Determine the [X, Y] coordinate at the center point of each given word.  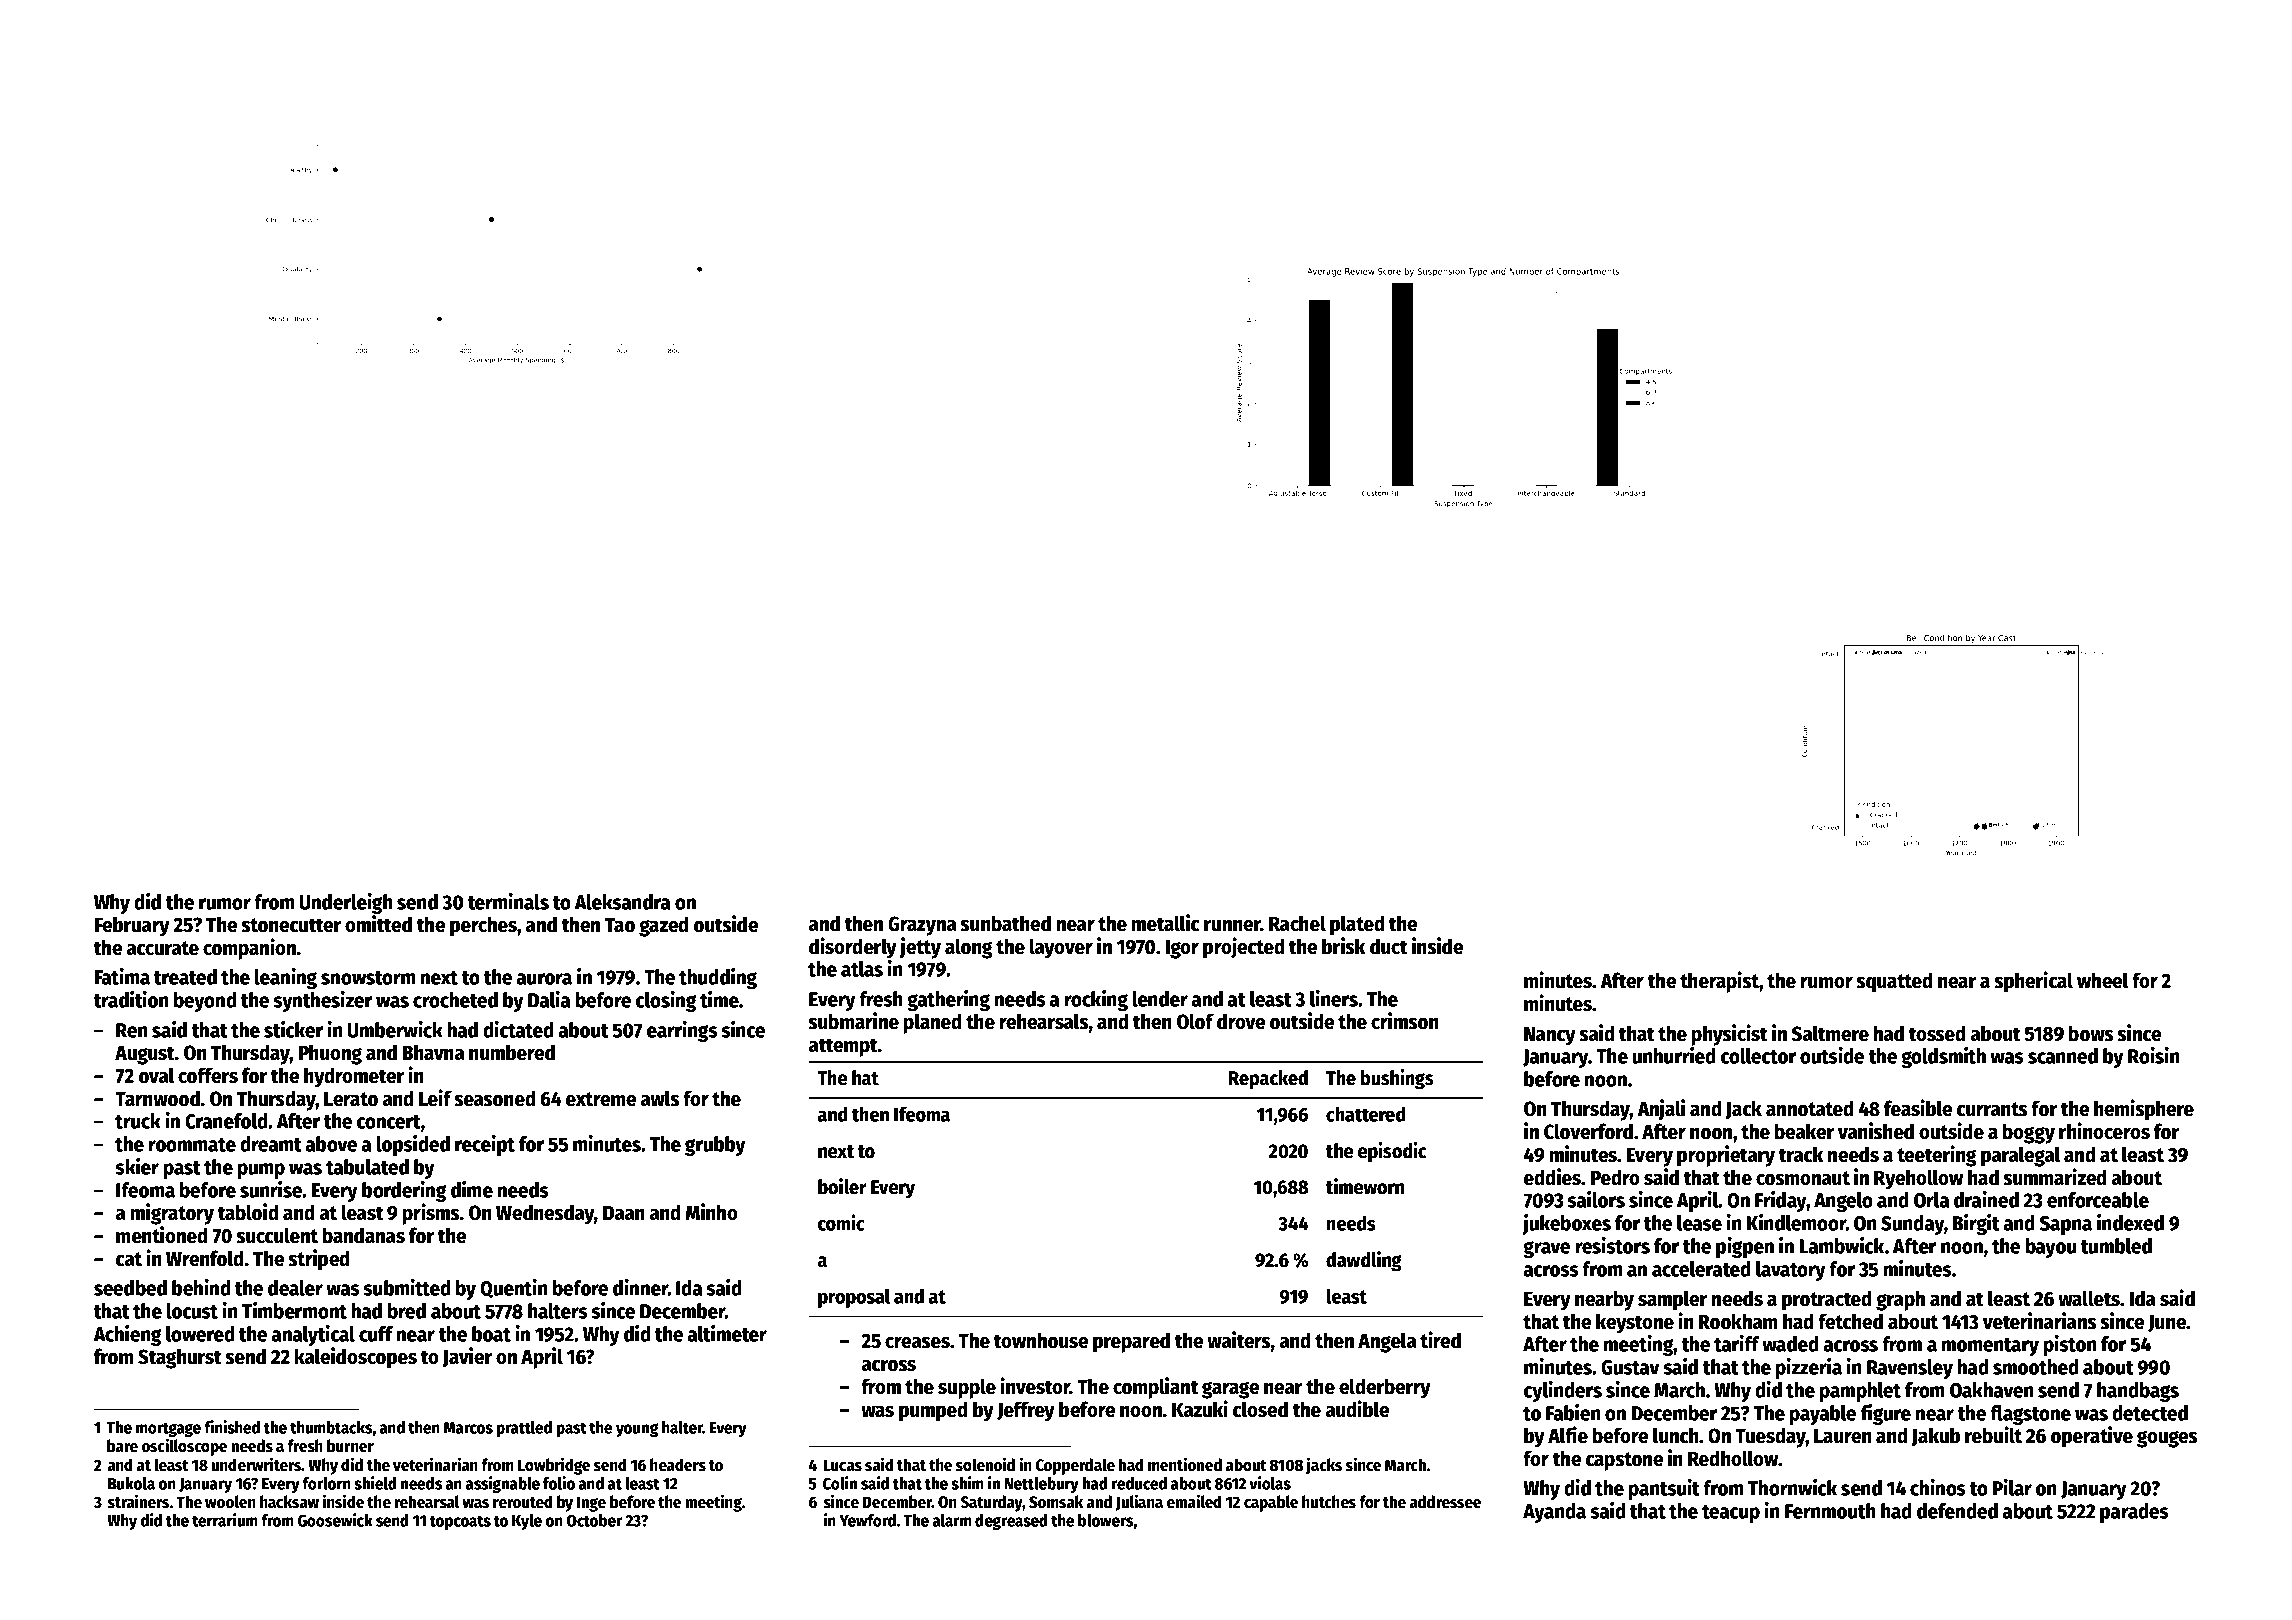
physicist [1730, 1035]
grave [1546, 1249]
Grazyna [922, 926]
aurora [544, 979]
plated [1357, 925]
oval [156, 1075]
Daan [624, 1213]
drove [1241, 1021]
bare [122, 1446]
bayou [2051, 1248]
